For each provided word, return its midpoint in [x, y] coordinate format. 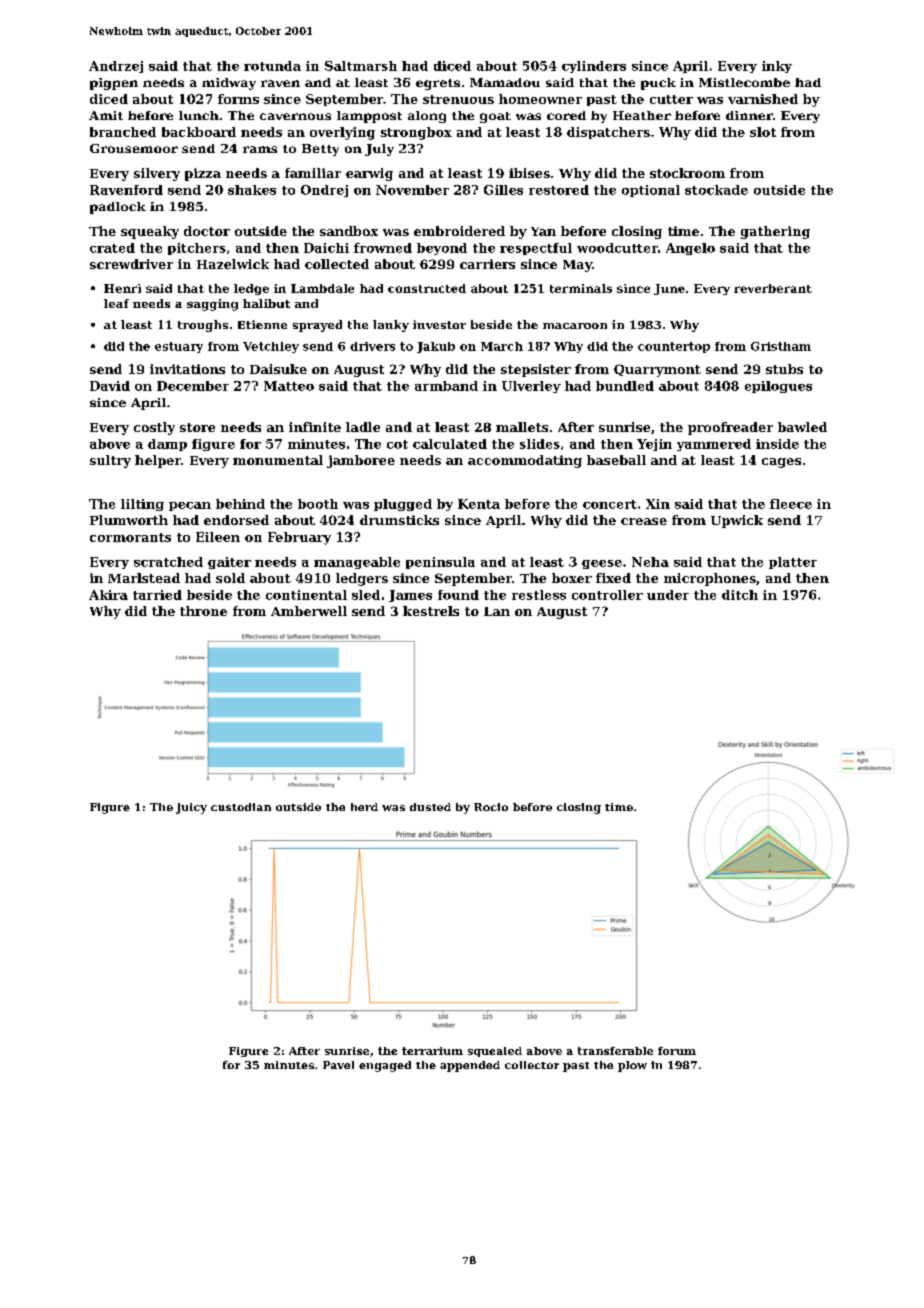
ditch [740, 595]
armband [446, 386]
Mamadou [505, 82]
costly [154, 428]
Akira [108, 595]
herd [364, 807]
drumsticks [399, 520]
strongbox [416, 133]
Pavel [338, 1065]
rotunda [272, 66]
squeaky [150, 232]
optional [651, 191]
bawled [802, 427]
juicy [191, 808]
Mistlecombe [744, 82]
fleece [791, 504]
